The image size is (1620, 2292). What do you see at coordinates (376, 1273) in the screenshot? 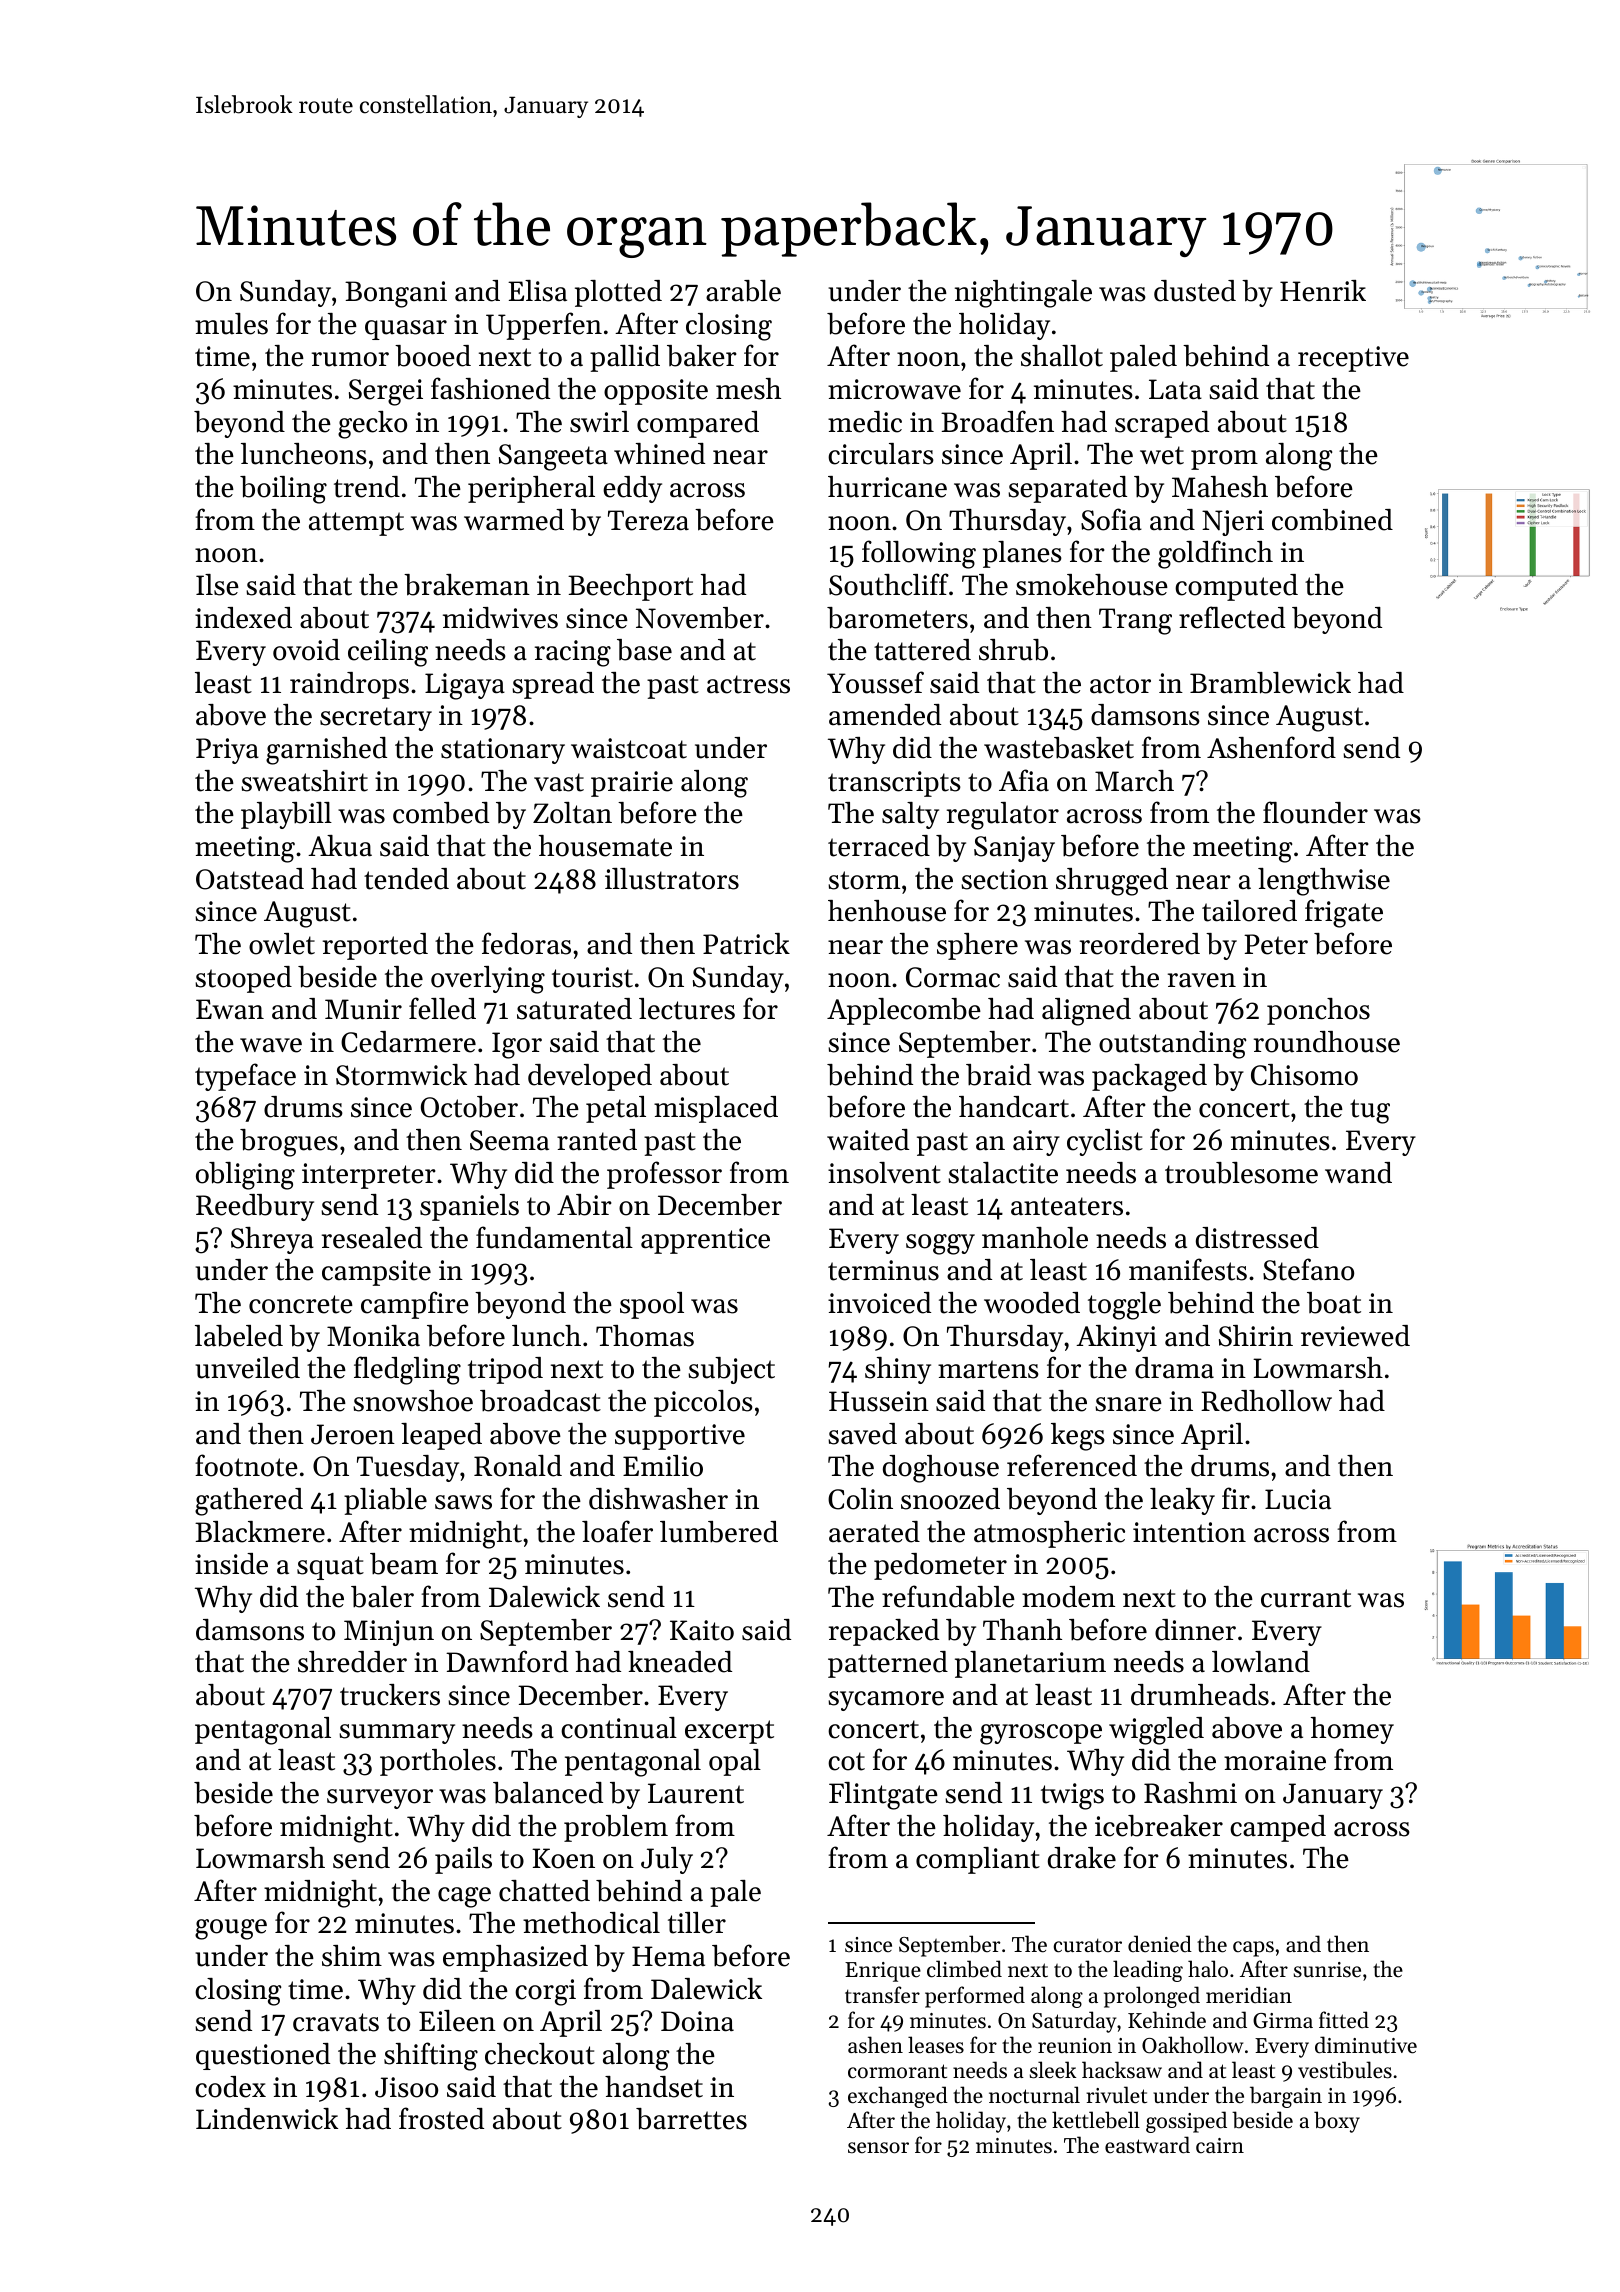
I see `campsite` at bounding box center [376, 1273].
